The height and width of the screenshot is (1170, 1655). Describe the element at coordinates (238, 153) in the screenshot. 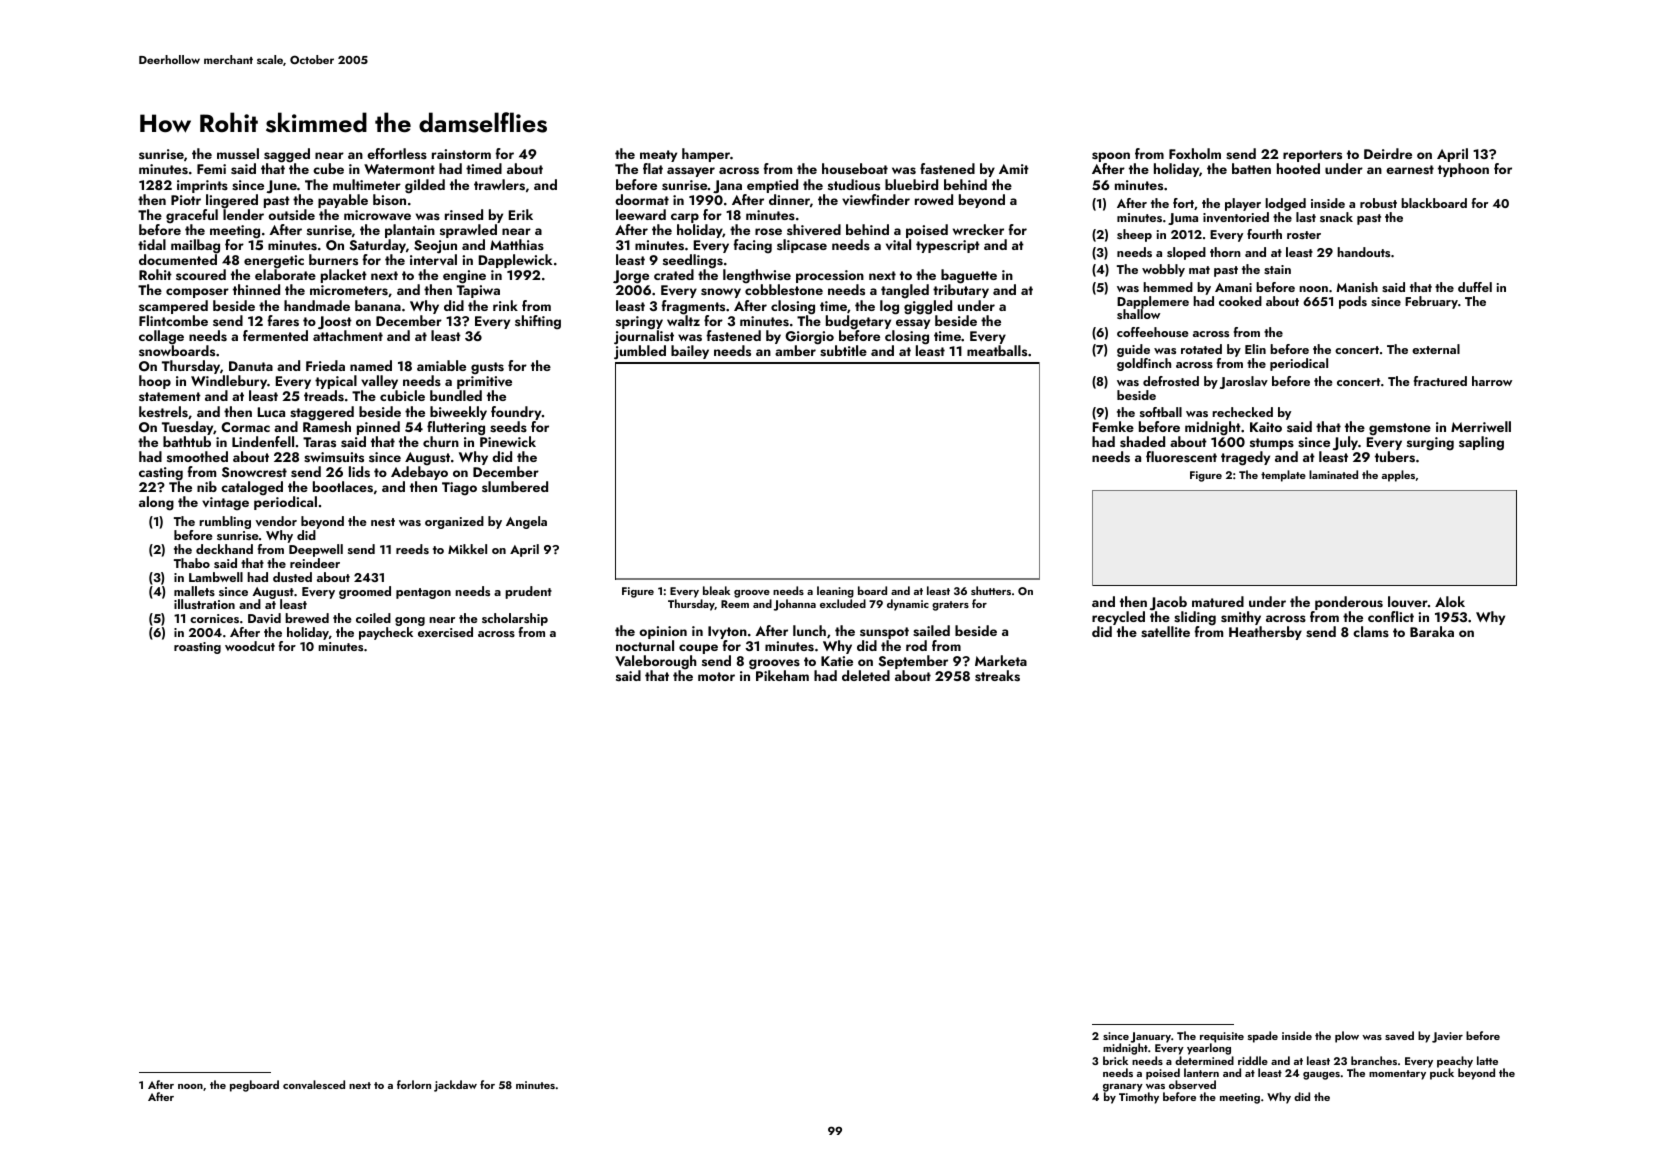

I see `mussel` at that location.
